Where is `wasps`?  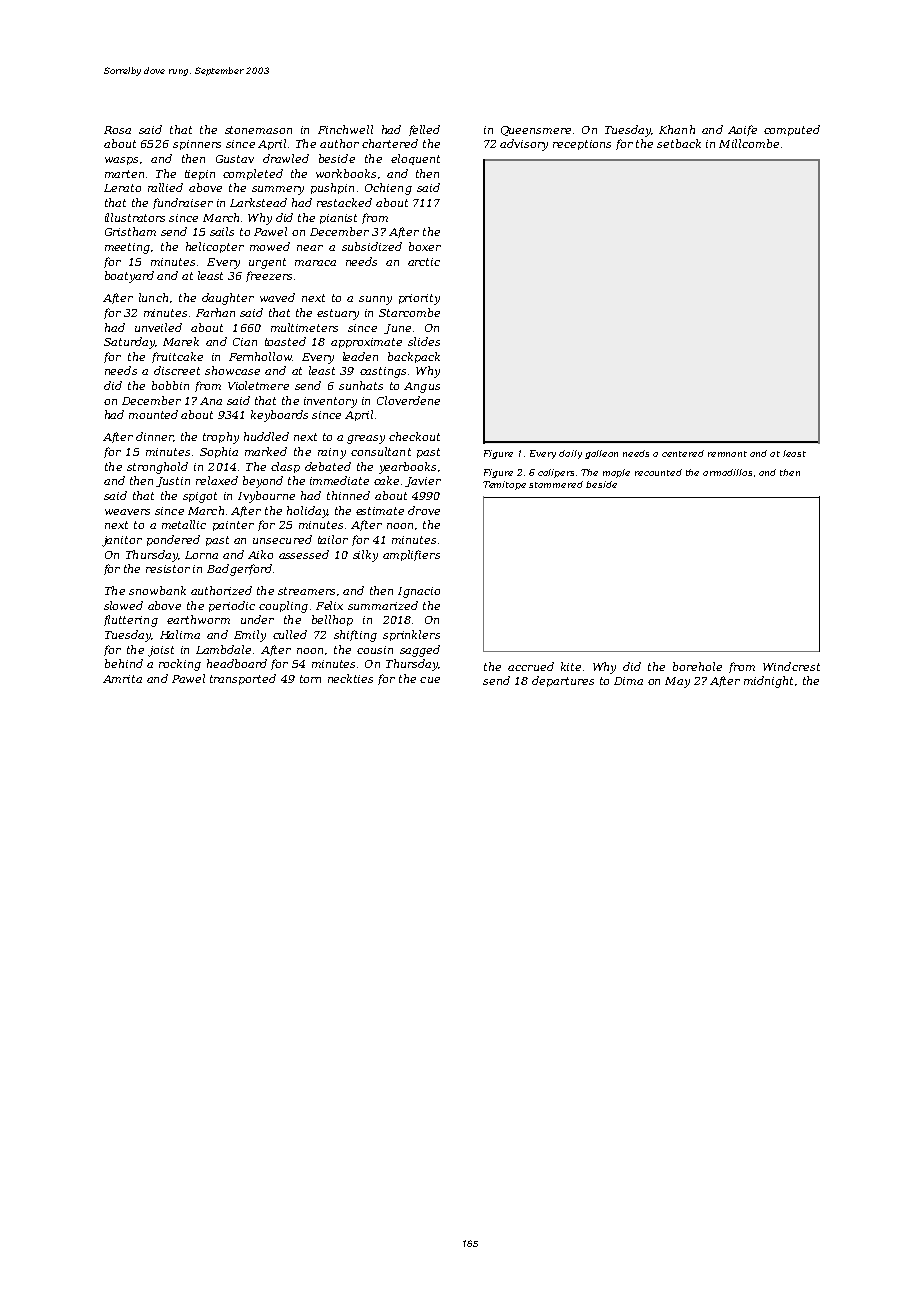
wasps is located at coordinates (121, 161).
